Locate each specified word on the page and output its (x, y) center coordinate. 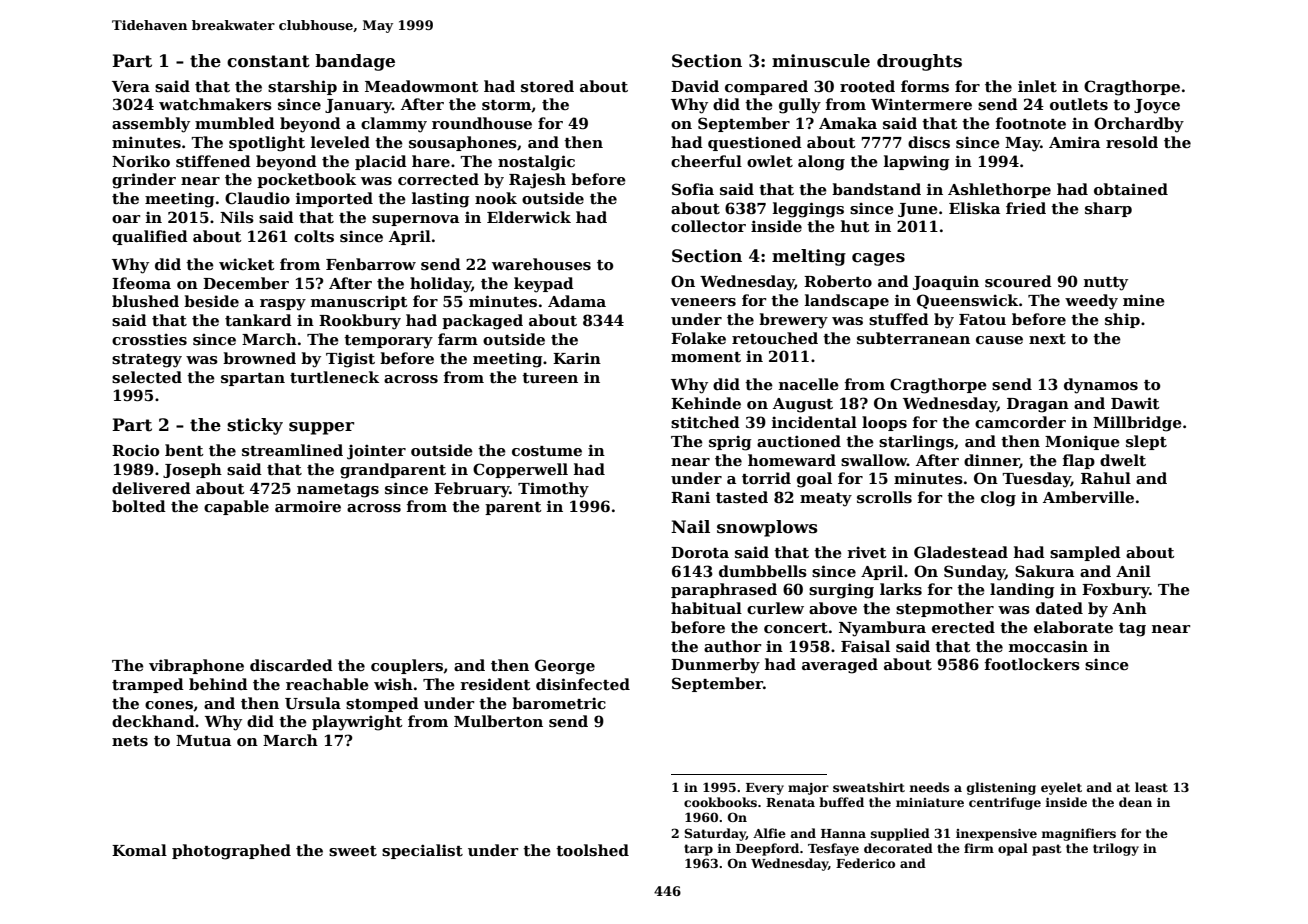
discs (929, 142)
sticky (255, 426)
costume (547, 451)
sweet (353, 851)
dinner (992, 461)
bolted (139, 506)
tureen (550, 378)
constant (268, 61)
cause (999, 340)
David (695, 86)
